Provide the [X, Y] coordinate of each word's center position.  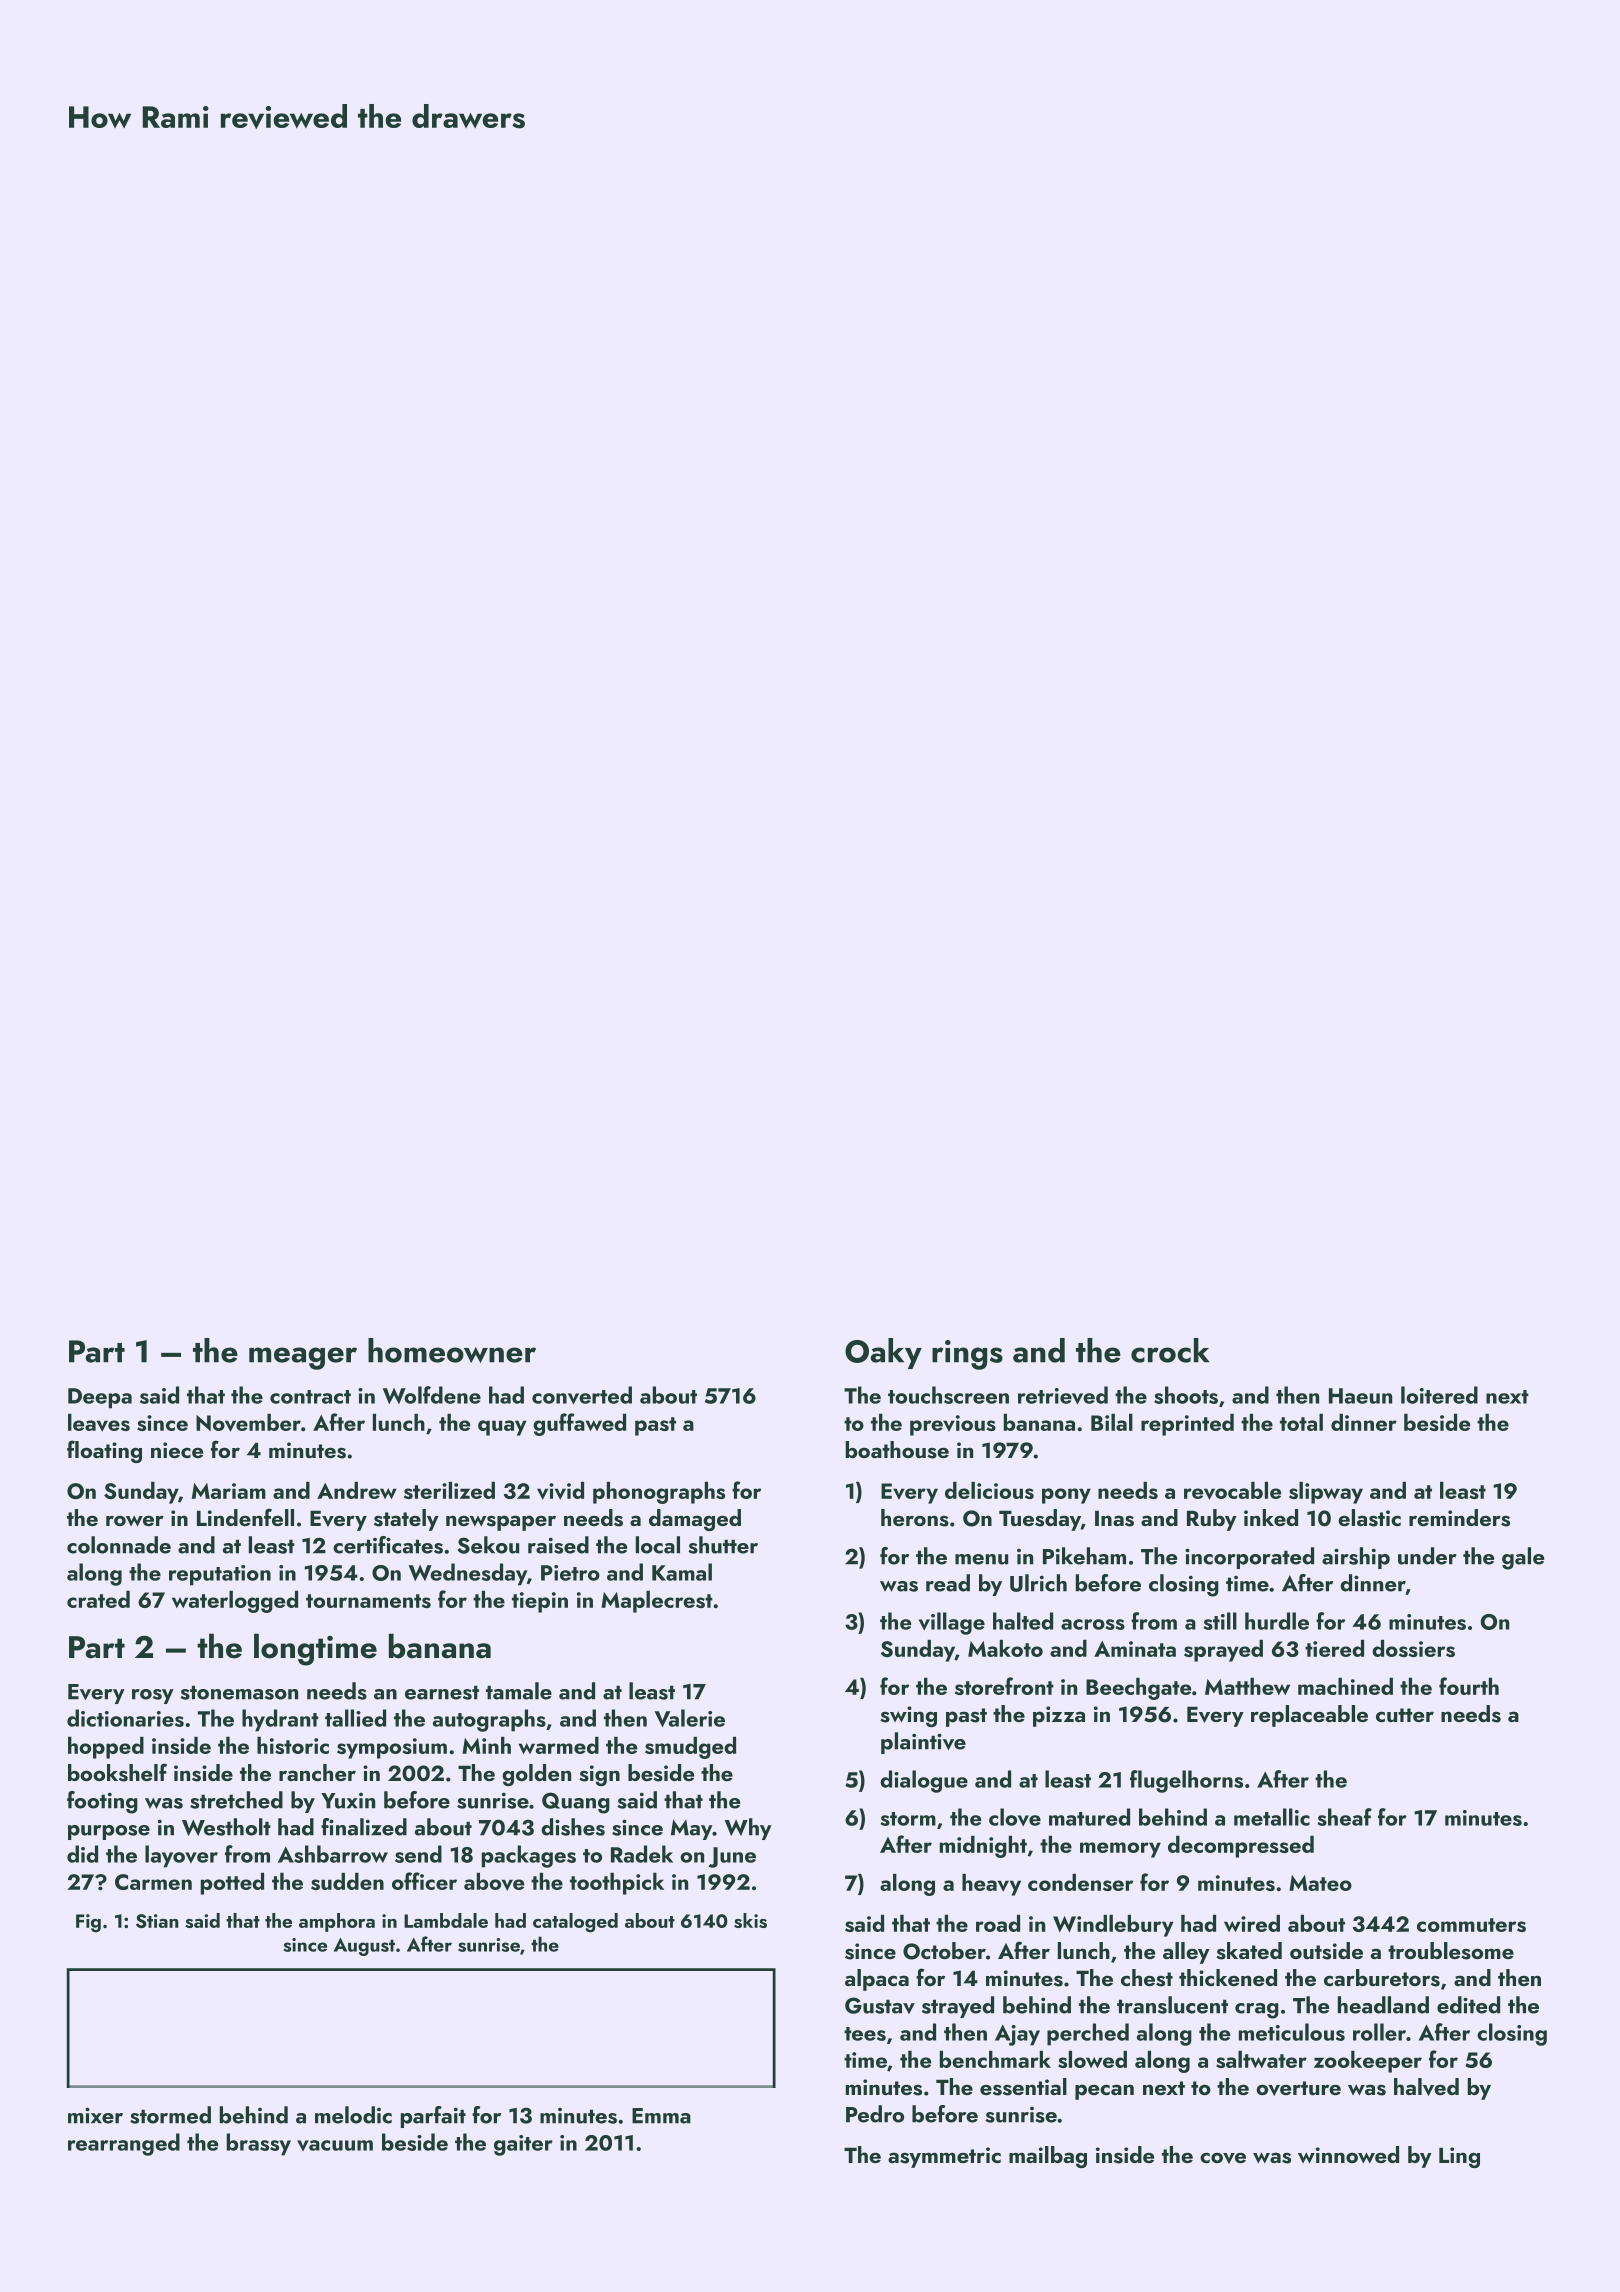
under [1427, 1556]
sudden [347, 1881]
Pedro [875, 2114]
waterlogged [235, 1602]
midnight [983, 1847]
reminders [1459, 1518]
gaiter [523, 2145]
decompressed [1241, 1847]
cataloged [575, 1923]
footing [102, 1802]
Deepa [100, 1398]
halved [1426, 2087]
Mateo [1320, 1883]
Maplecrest [657, 1602]
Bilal [1112, 1422]
